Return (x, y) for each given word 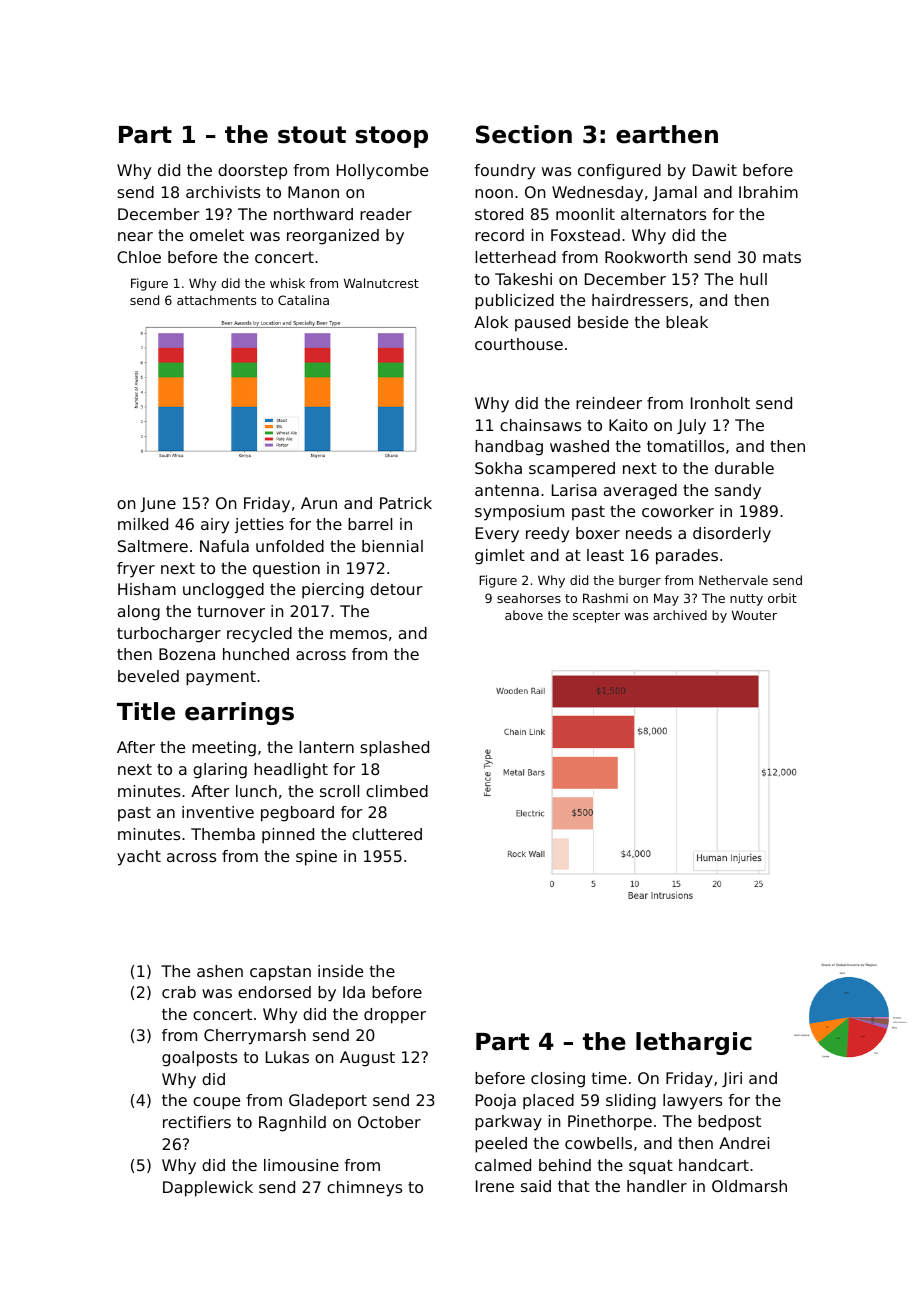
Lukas (287, 1057)
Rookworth (646, 257)
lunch (256, 791)
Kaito (628, 425)
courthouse (519, 344)
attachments (216, 300)
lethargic (694, 1043)
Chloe (139, 257)
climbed (397, 791)
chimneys (364, 1189)
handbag (509, 448)
